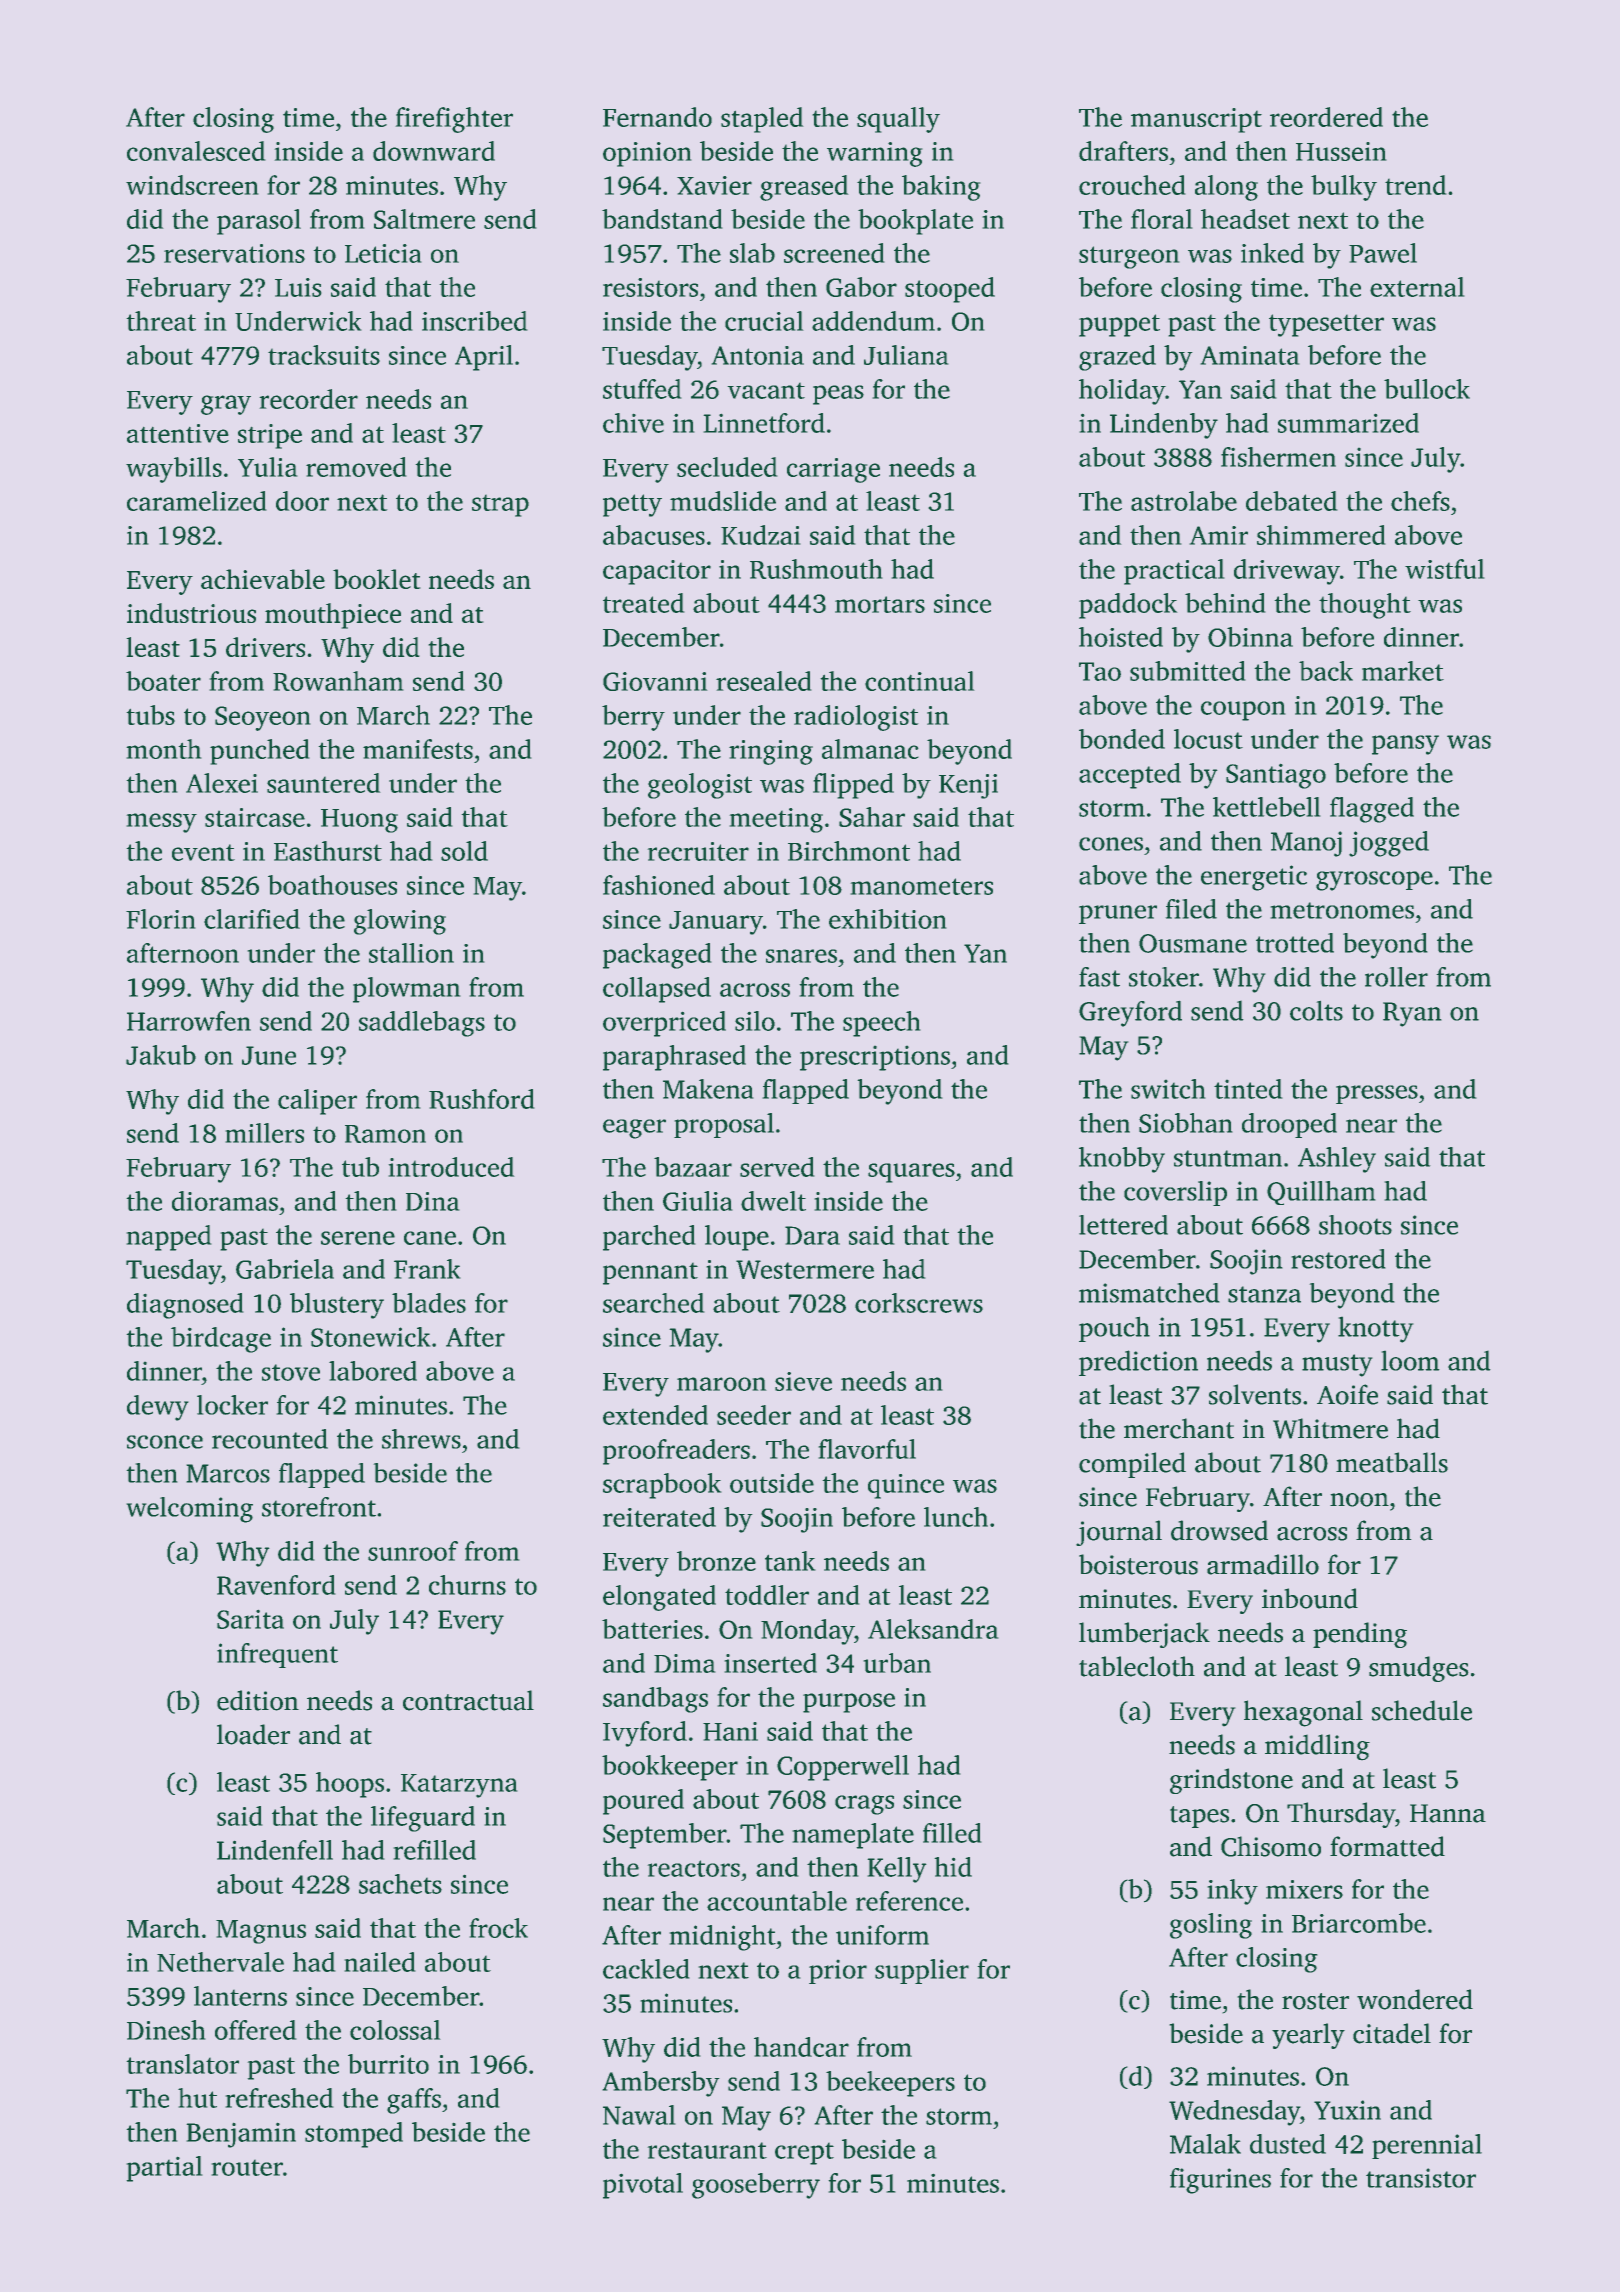  What do you see at coordinates (662, 1486) in the screenshot?
I see `scrapbook` at bounding box center [662, 1486].
